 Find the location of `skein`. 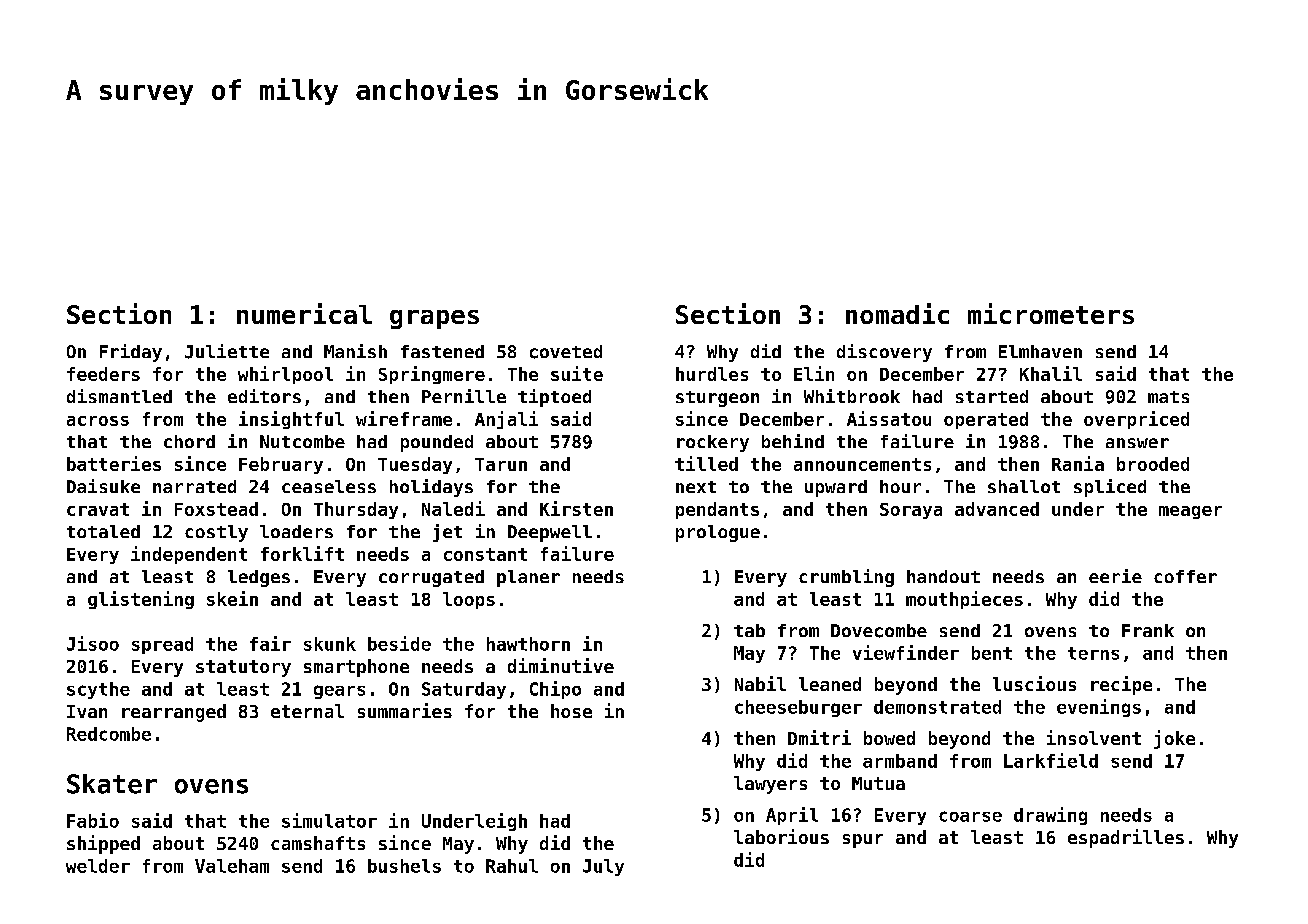

skein is located at coordinates (232, 598).
